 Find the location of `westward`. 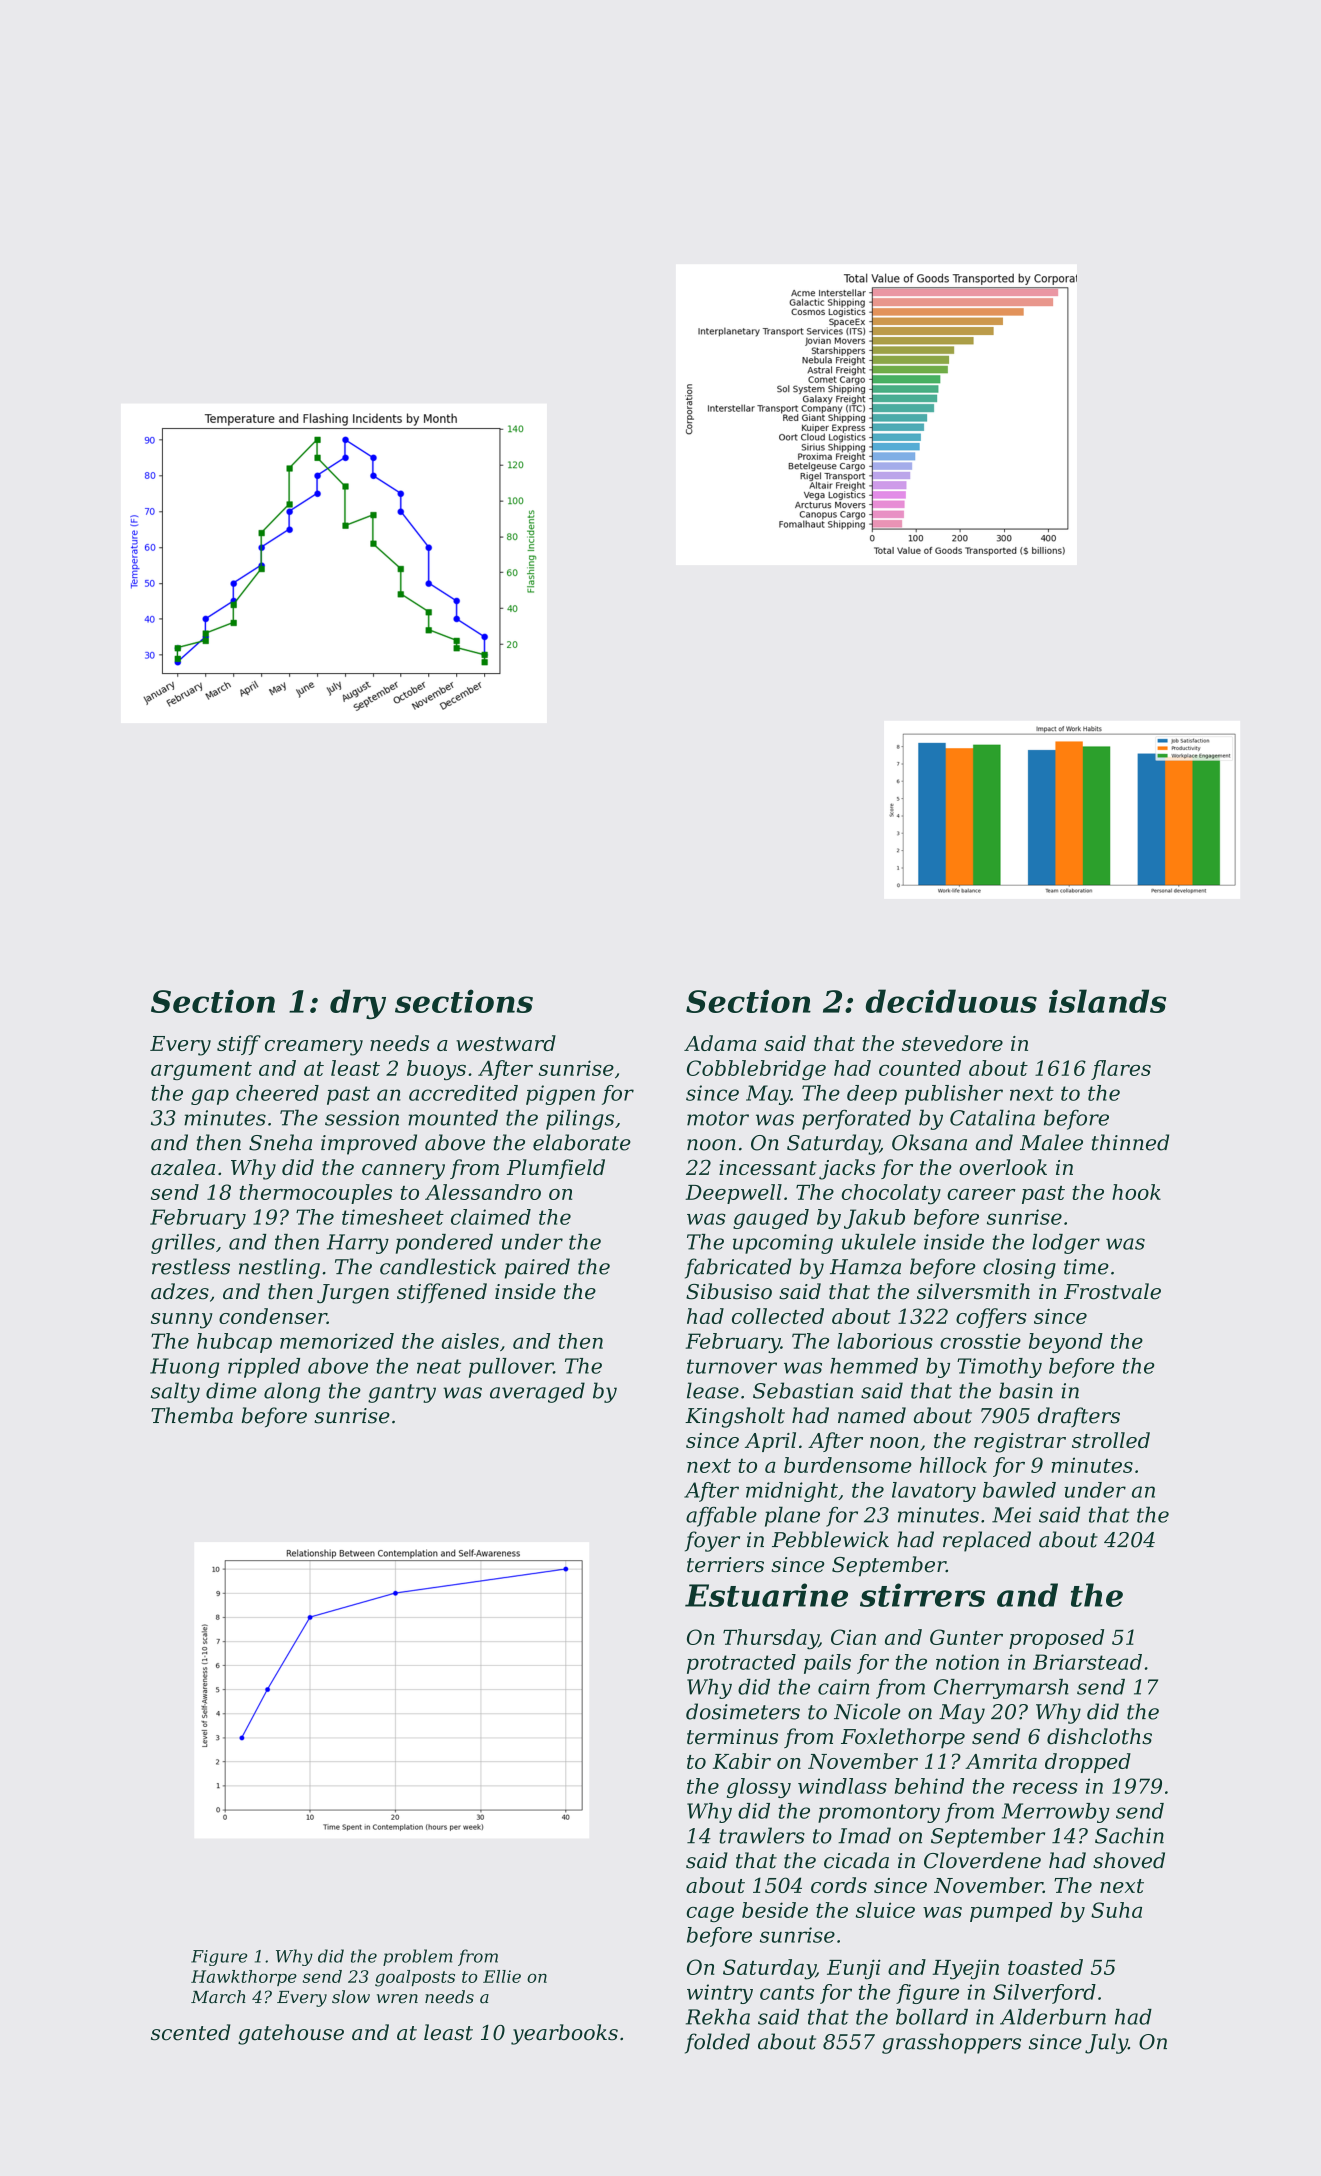

westward is located at coordinates (506, 1043).
